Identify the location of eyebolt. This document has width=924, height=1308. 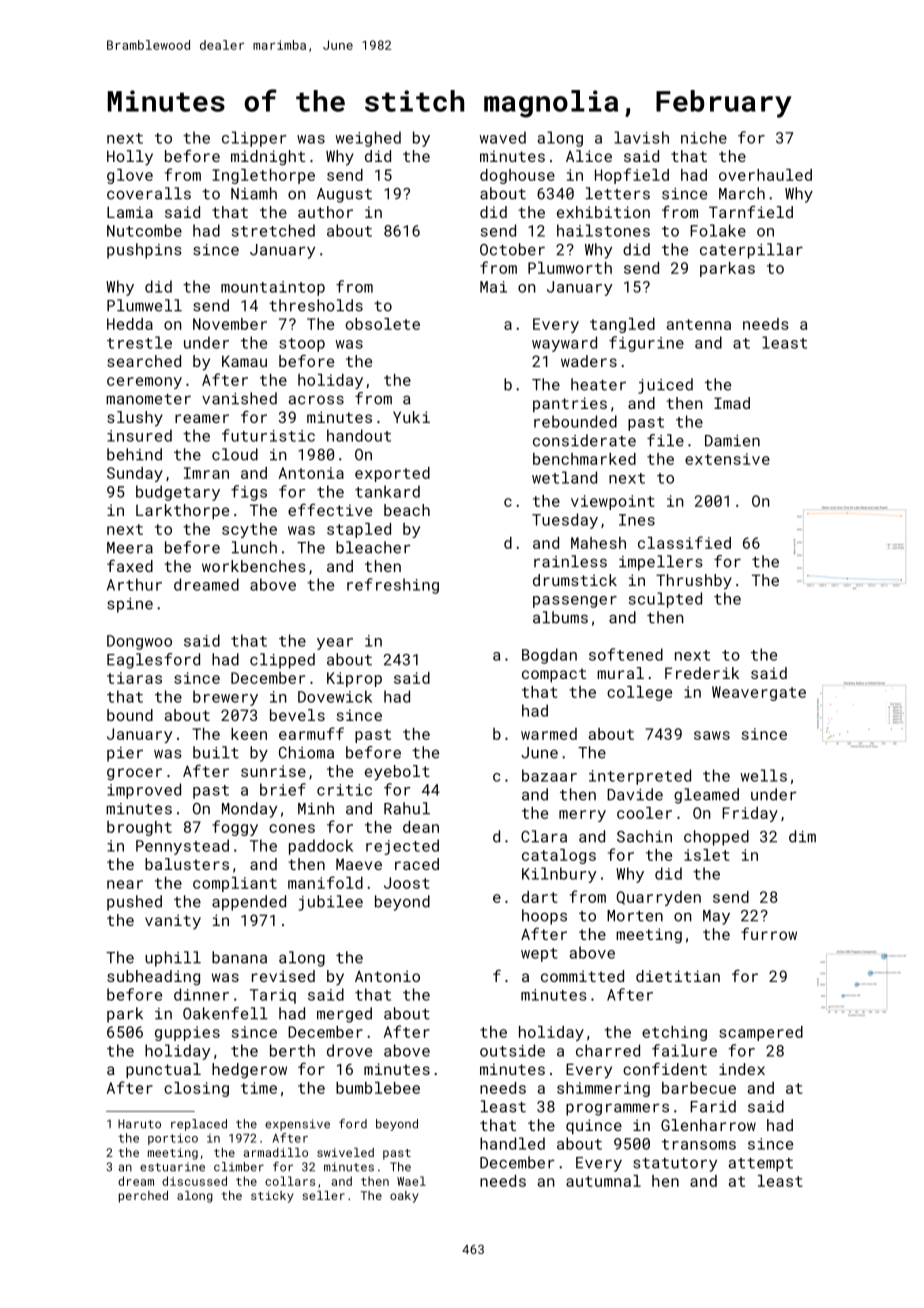
(397, 773).
